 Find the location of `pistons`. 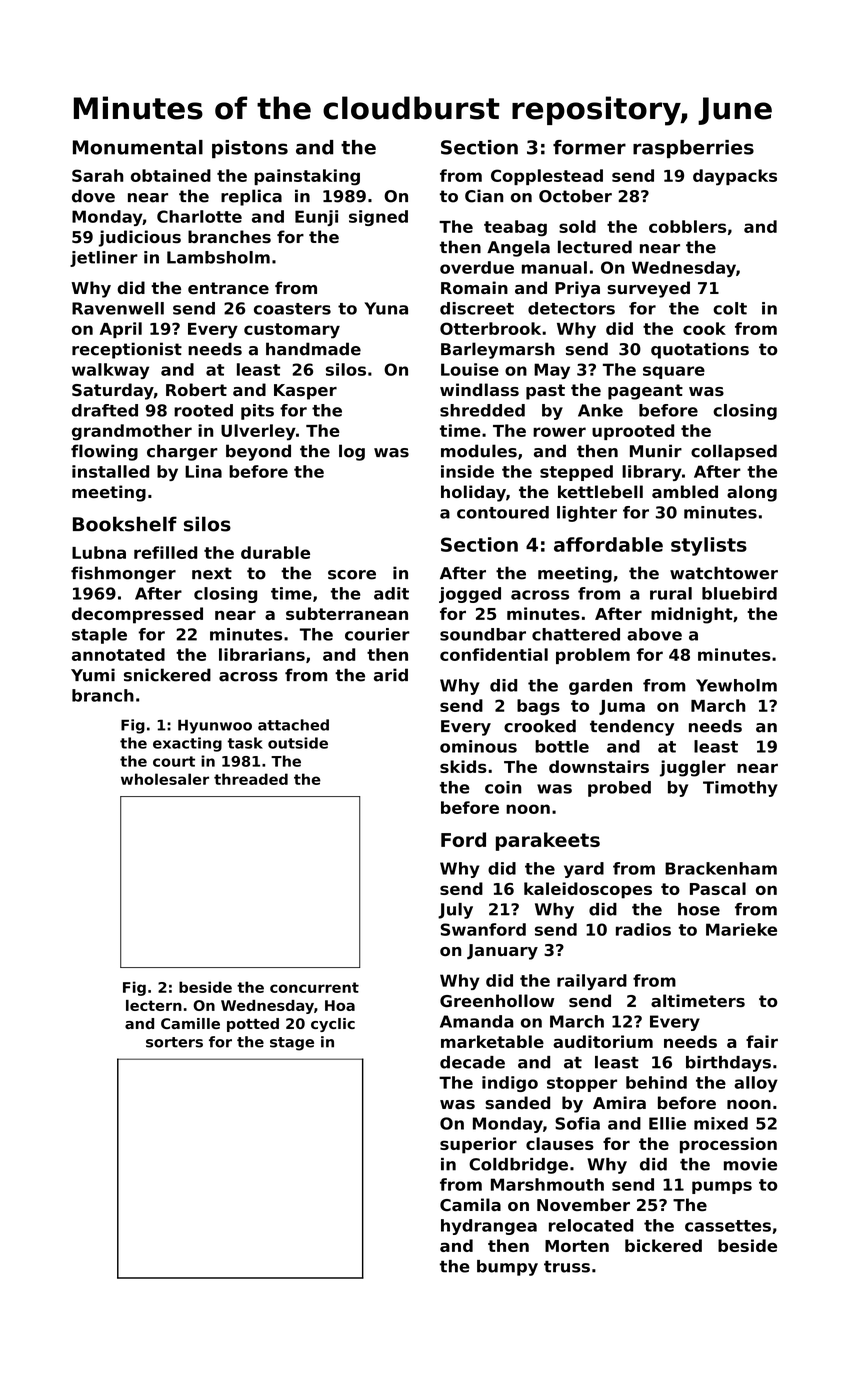

pistons is located at coordinates (250, 149).
